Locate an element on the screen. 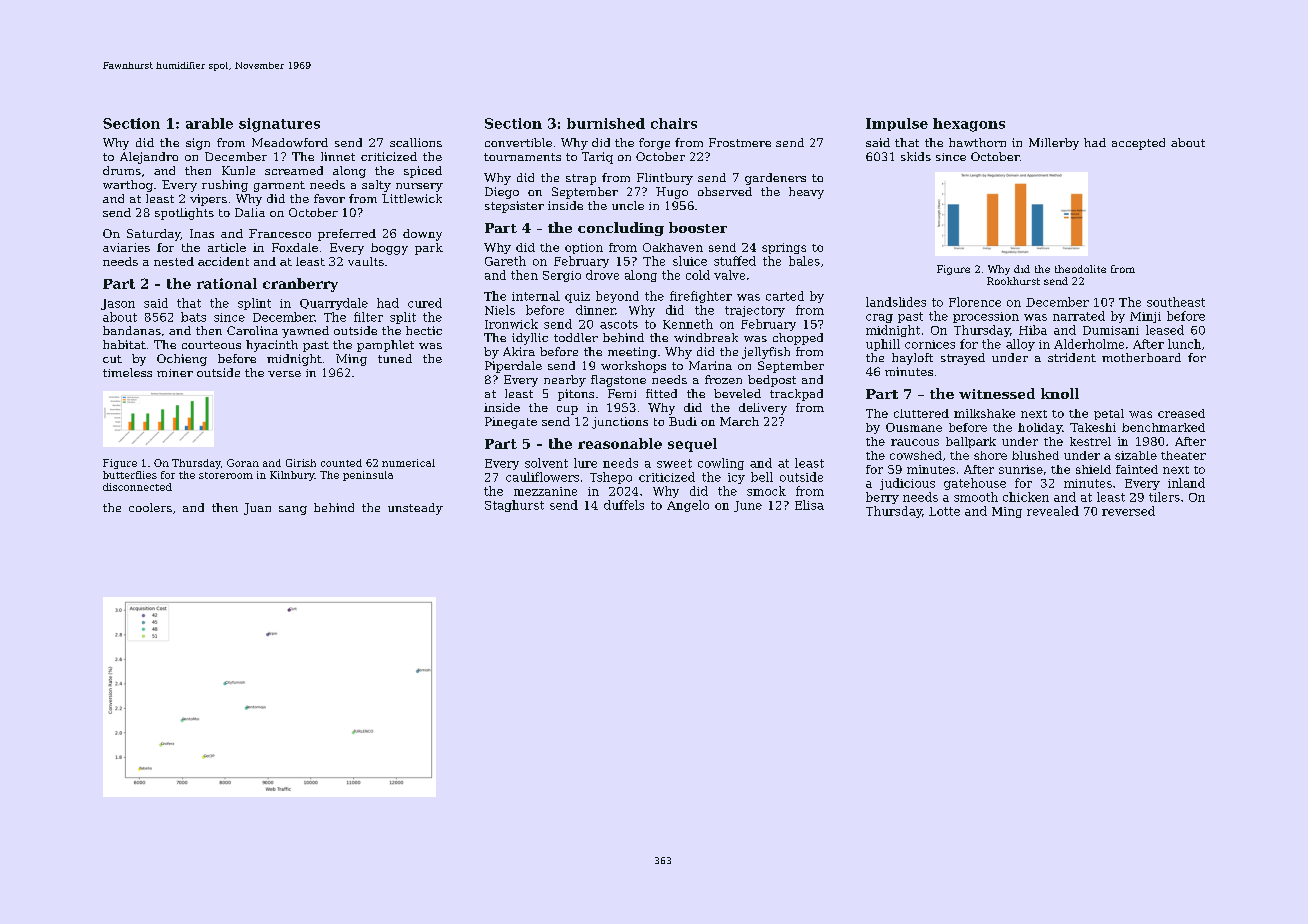 Image resolution: width=1308 pixels, height=924 pixels. heavy is located at coordinates (806, 193).
